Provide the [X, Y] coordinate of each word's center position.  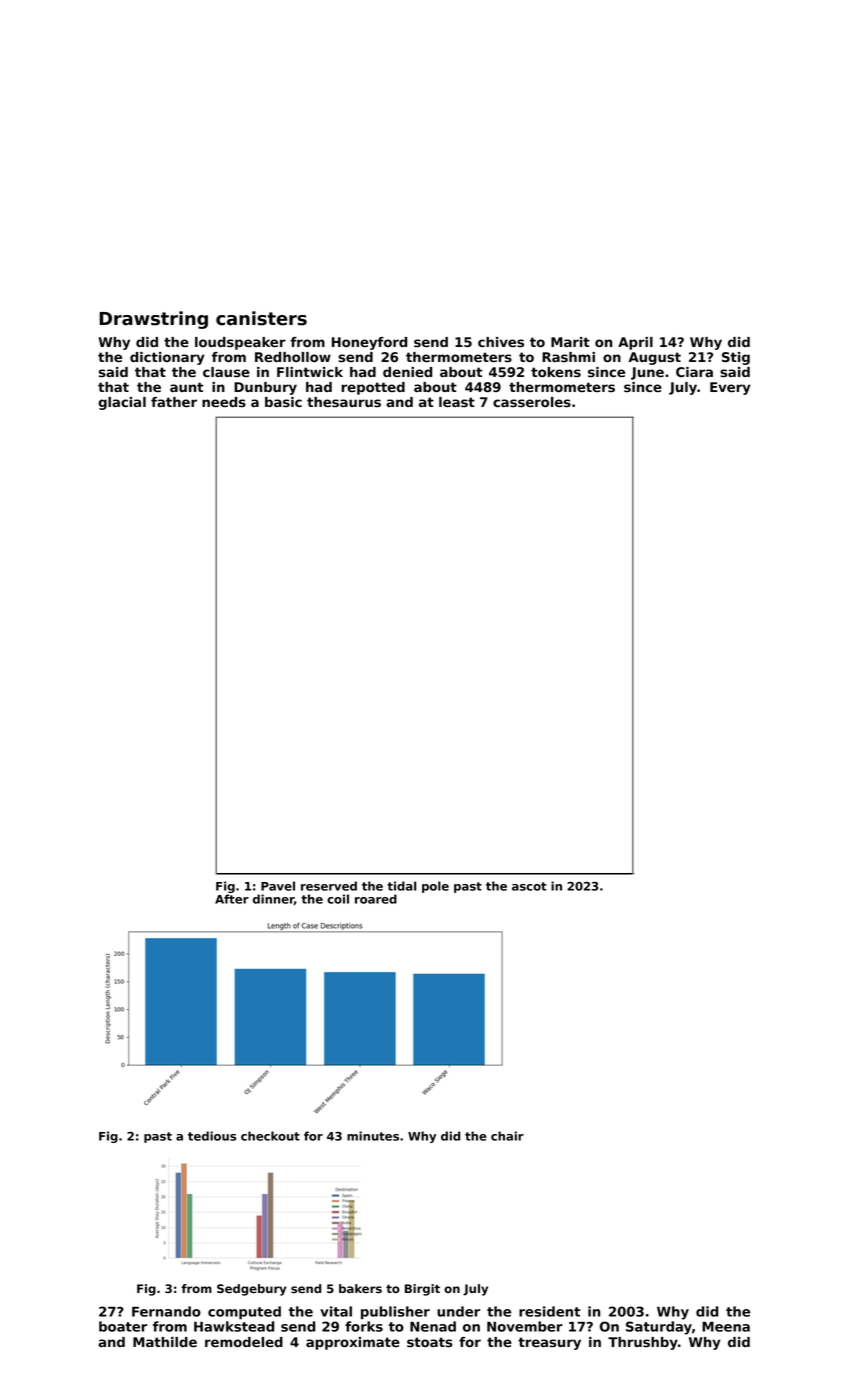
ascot [529, 886]
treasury [549, 1343]
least [457, 402]
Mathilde [165, 1342]
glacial [122, 403]
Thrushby [643, 1343]
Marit [570, 342]
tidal [401, 886]
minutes [373, 1136]
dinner [273, 899]
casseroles [532, 402]
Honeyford [369, 343]
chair [507, 1136]
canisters [261, 318]
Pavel [278, 886]
